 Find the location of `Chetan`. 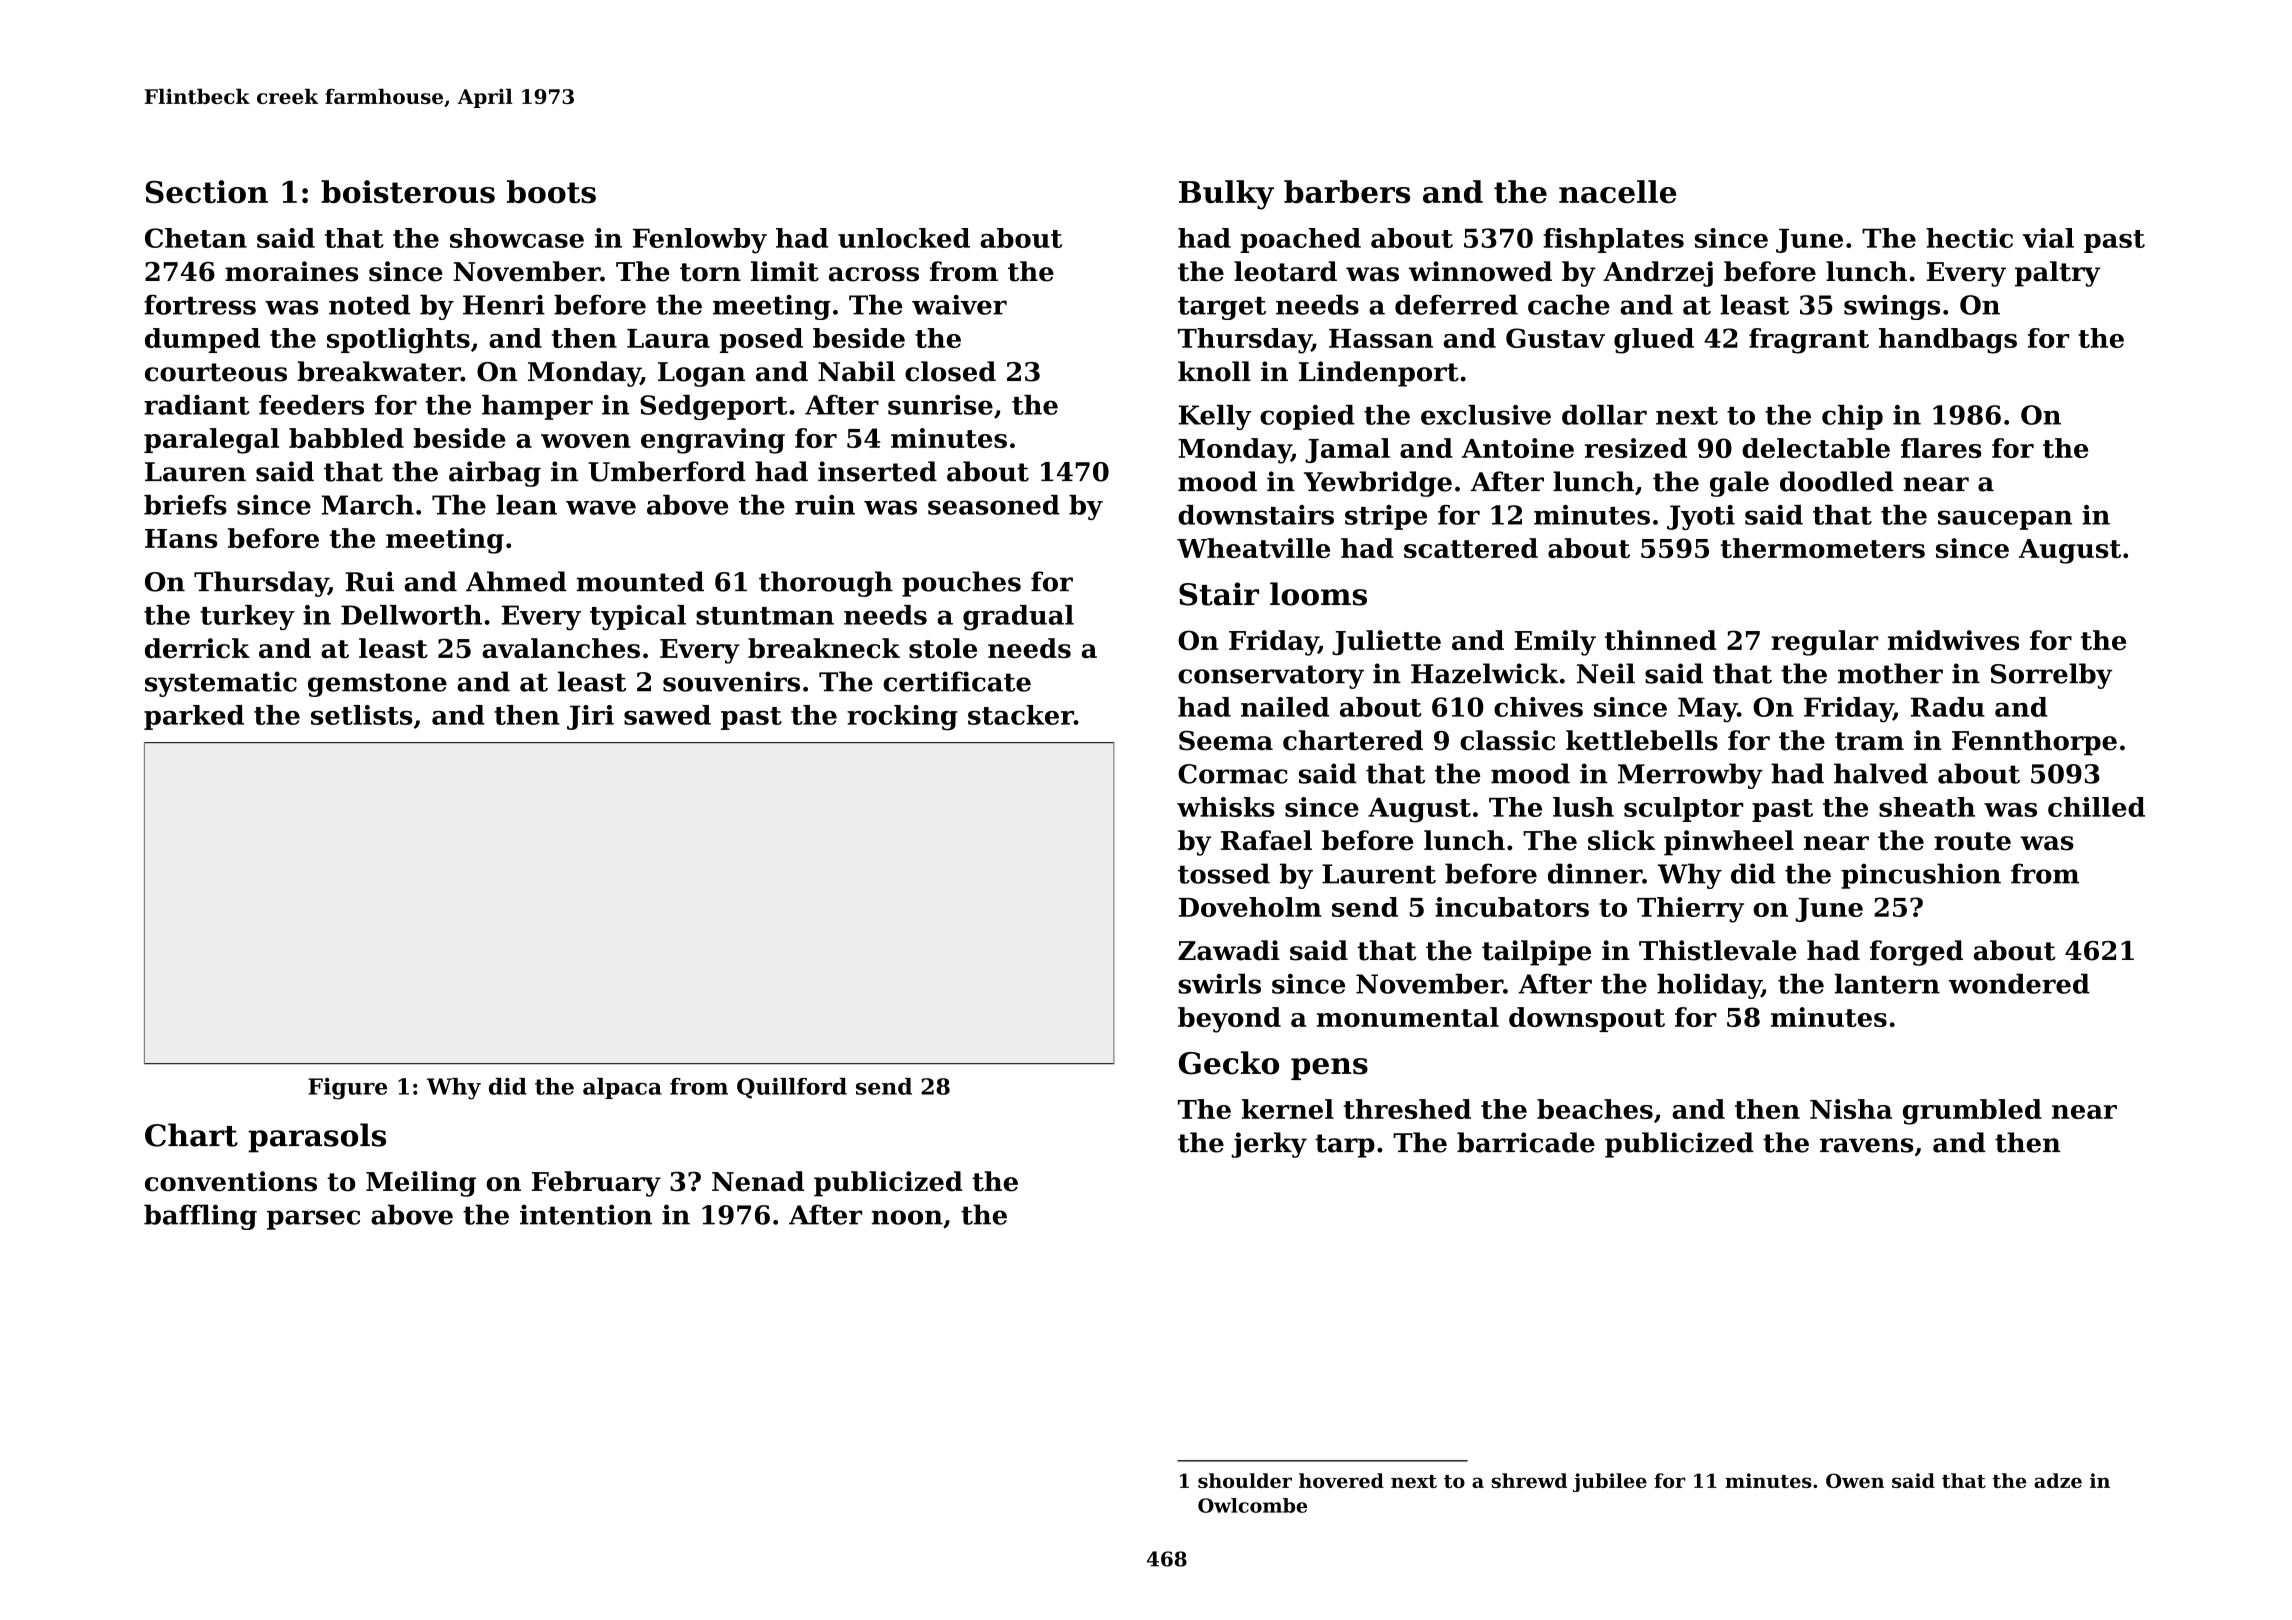

Chetan is located at coordinates (196, 238).
